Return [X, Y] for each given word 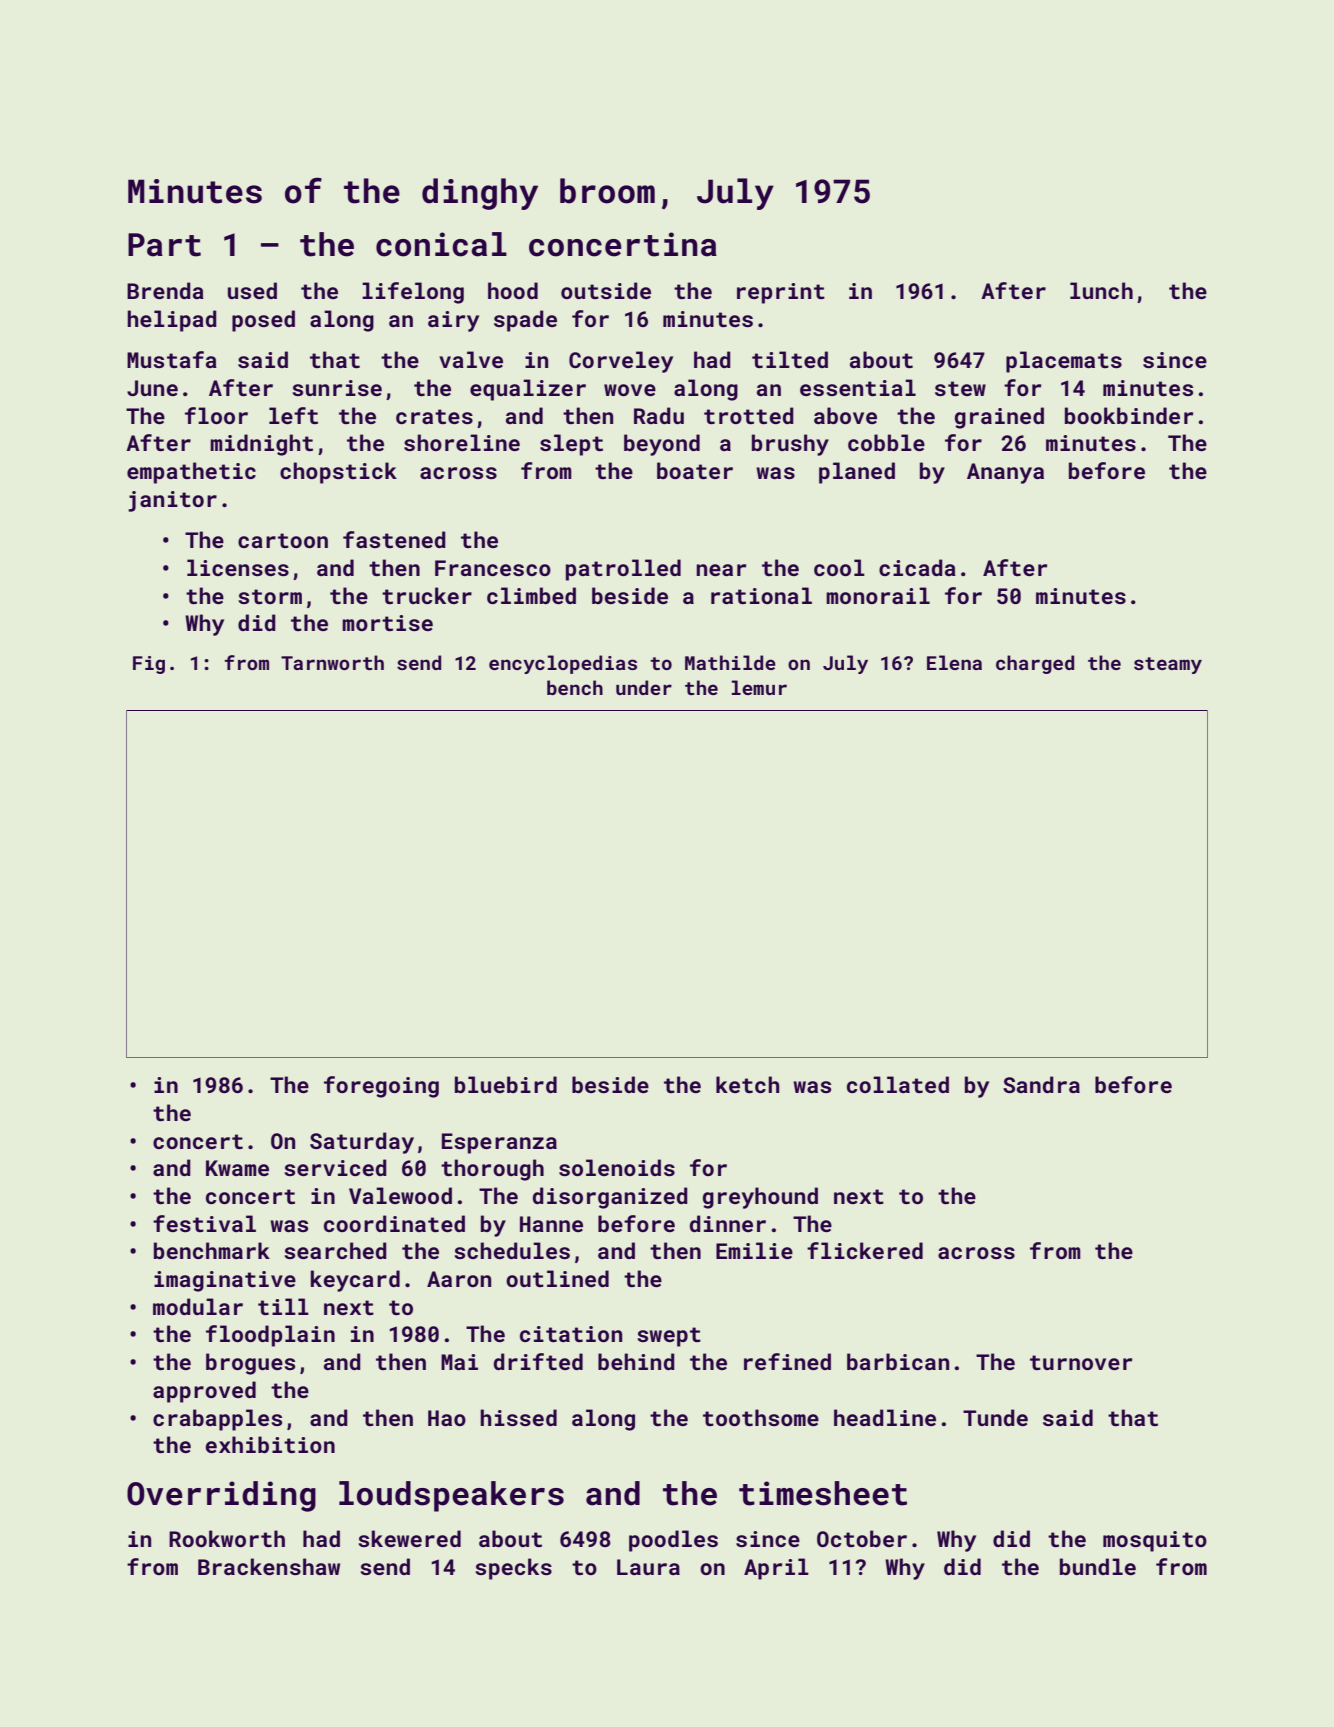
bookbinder [1129, 415]
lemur [759, 687]
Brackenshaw [269, 1566]
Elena [954, 662]
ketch [748, 1084]
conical [441, 244]
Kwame [237, 1168]
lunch [1101, 290]
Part [164, 245]
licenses [238, 567]
